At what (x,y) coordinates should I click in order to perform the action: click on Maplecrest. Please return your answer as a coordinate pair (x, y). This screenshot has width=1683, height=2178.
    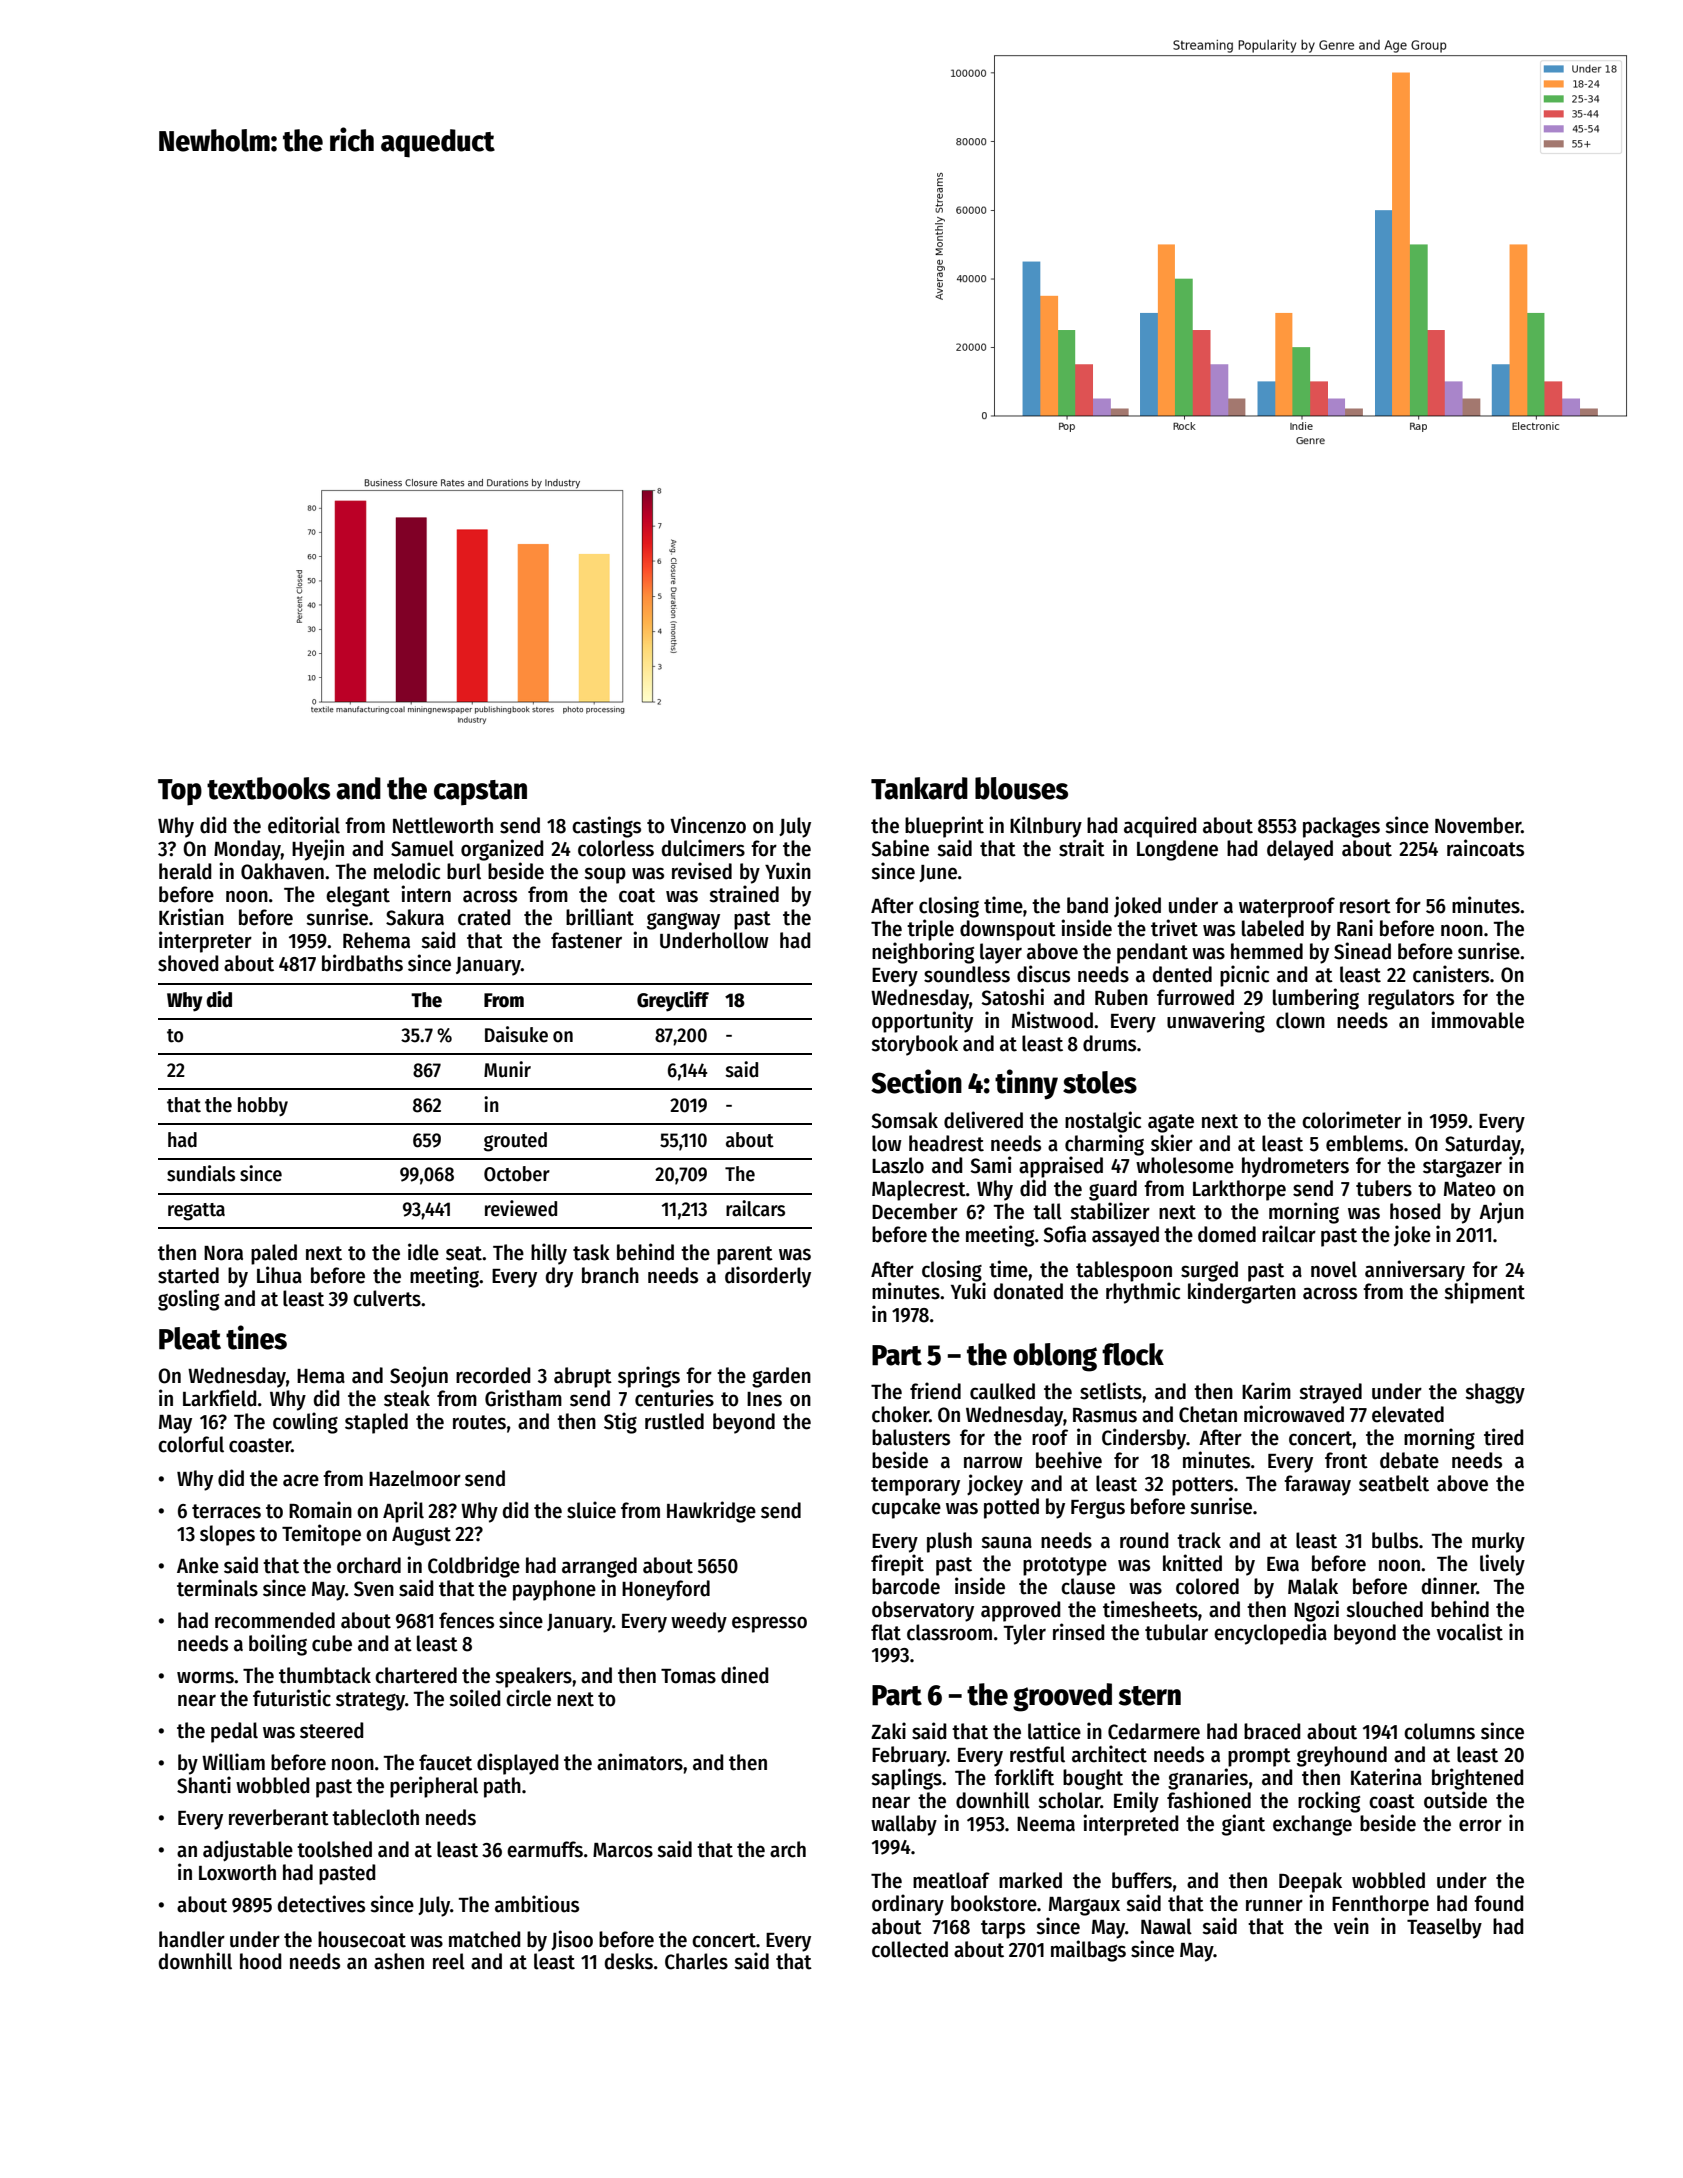
    Looking at the image, I should click on (919, 1190).
